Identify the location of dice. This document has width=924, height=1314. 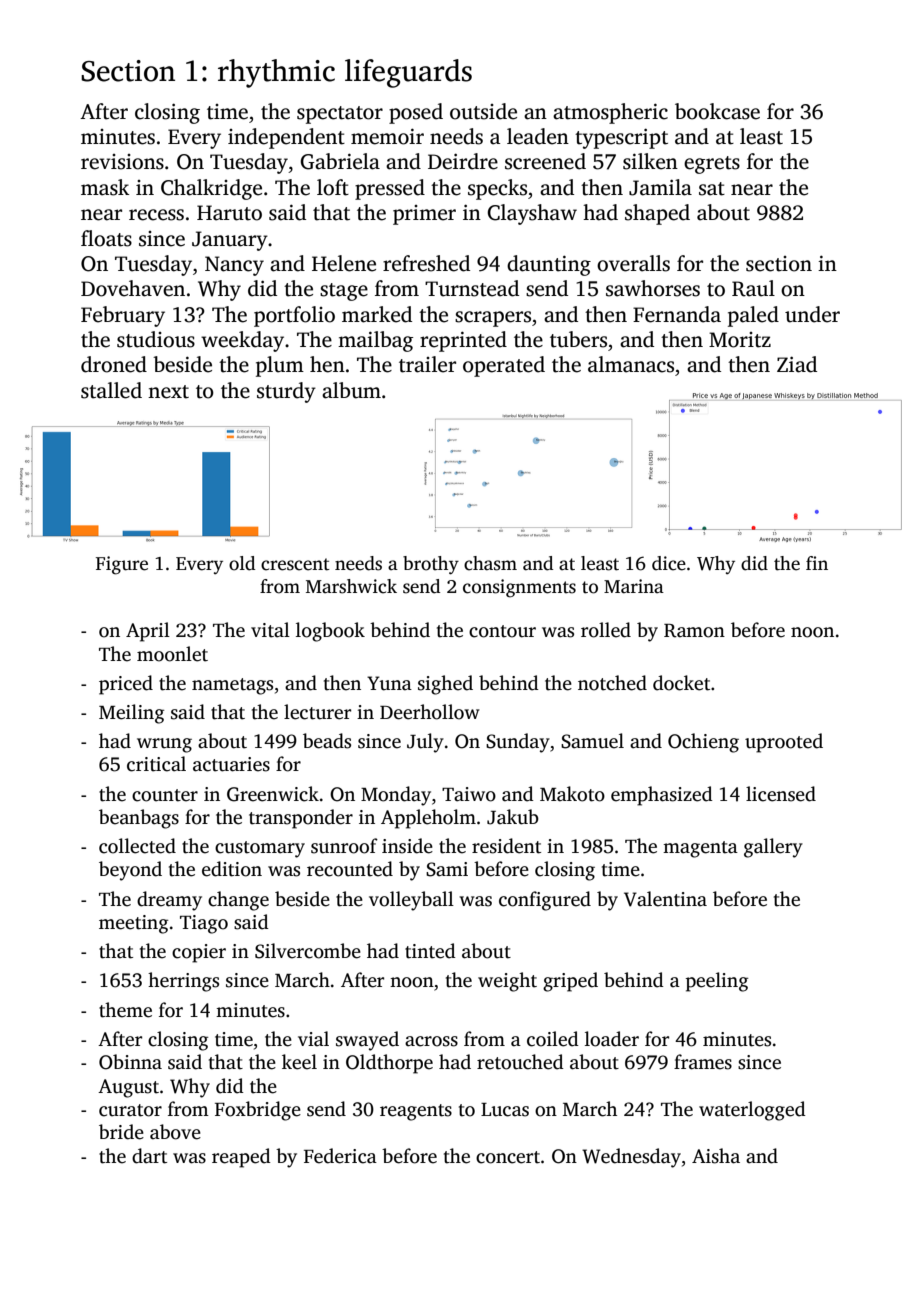
(669, 563).
